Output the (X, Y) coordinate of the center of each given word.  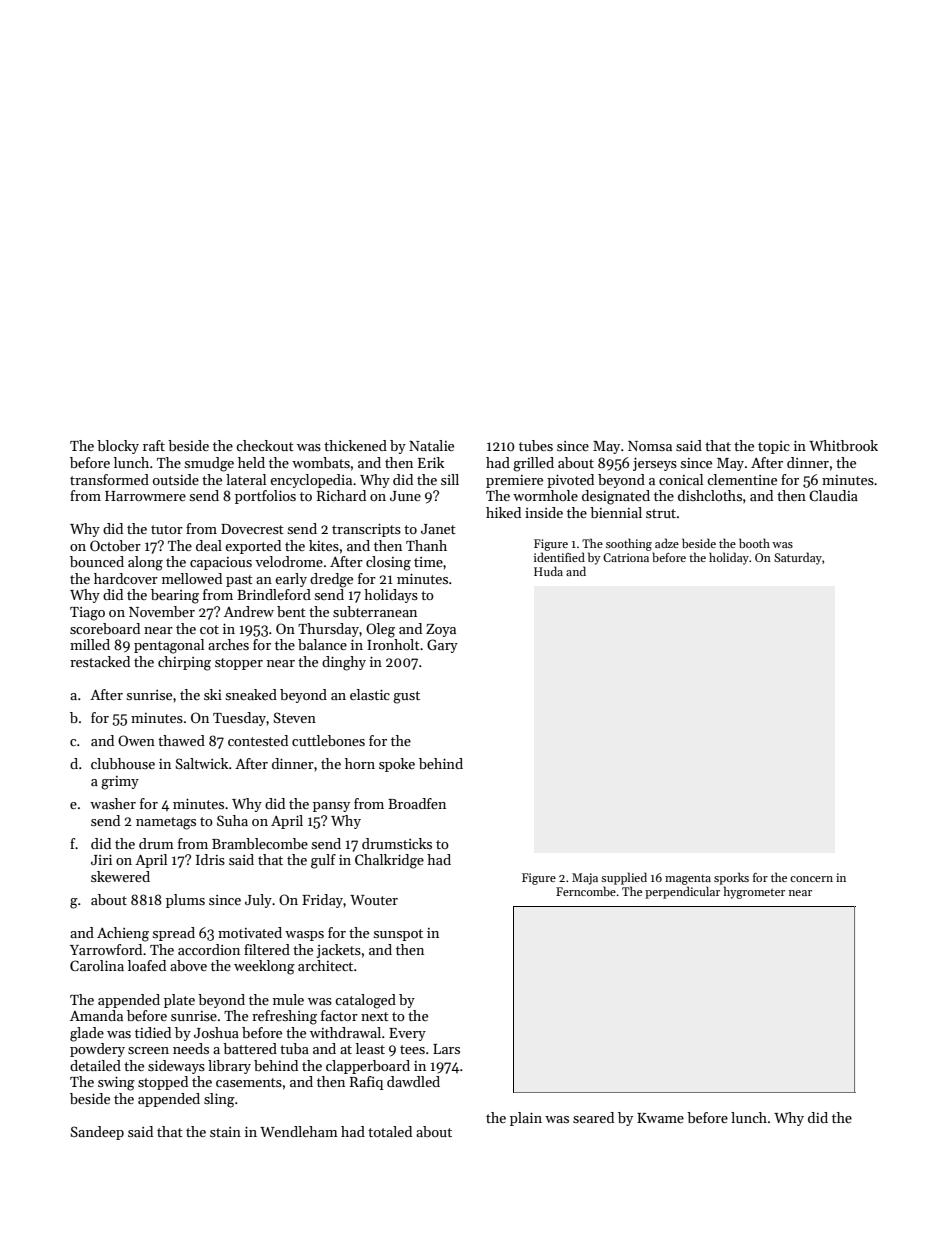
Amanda (96, 1015)
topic (774, 447)
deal (209, 545)
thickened (355, 445)
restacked (100, 661)
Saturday (798, 558)
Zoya (441, 630)
